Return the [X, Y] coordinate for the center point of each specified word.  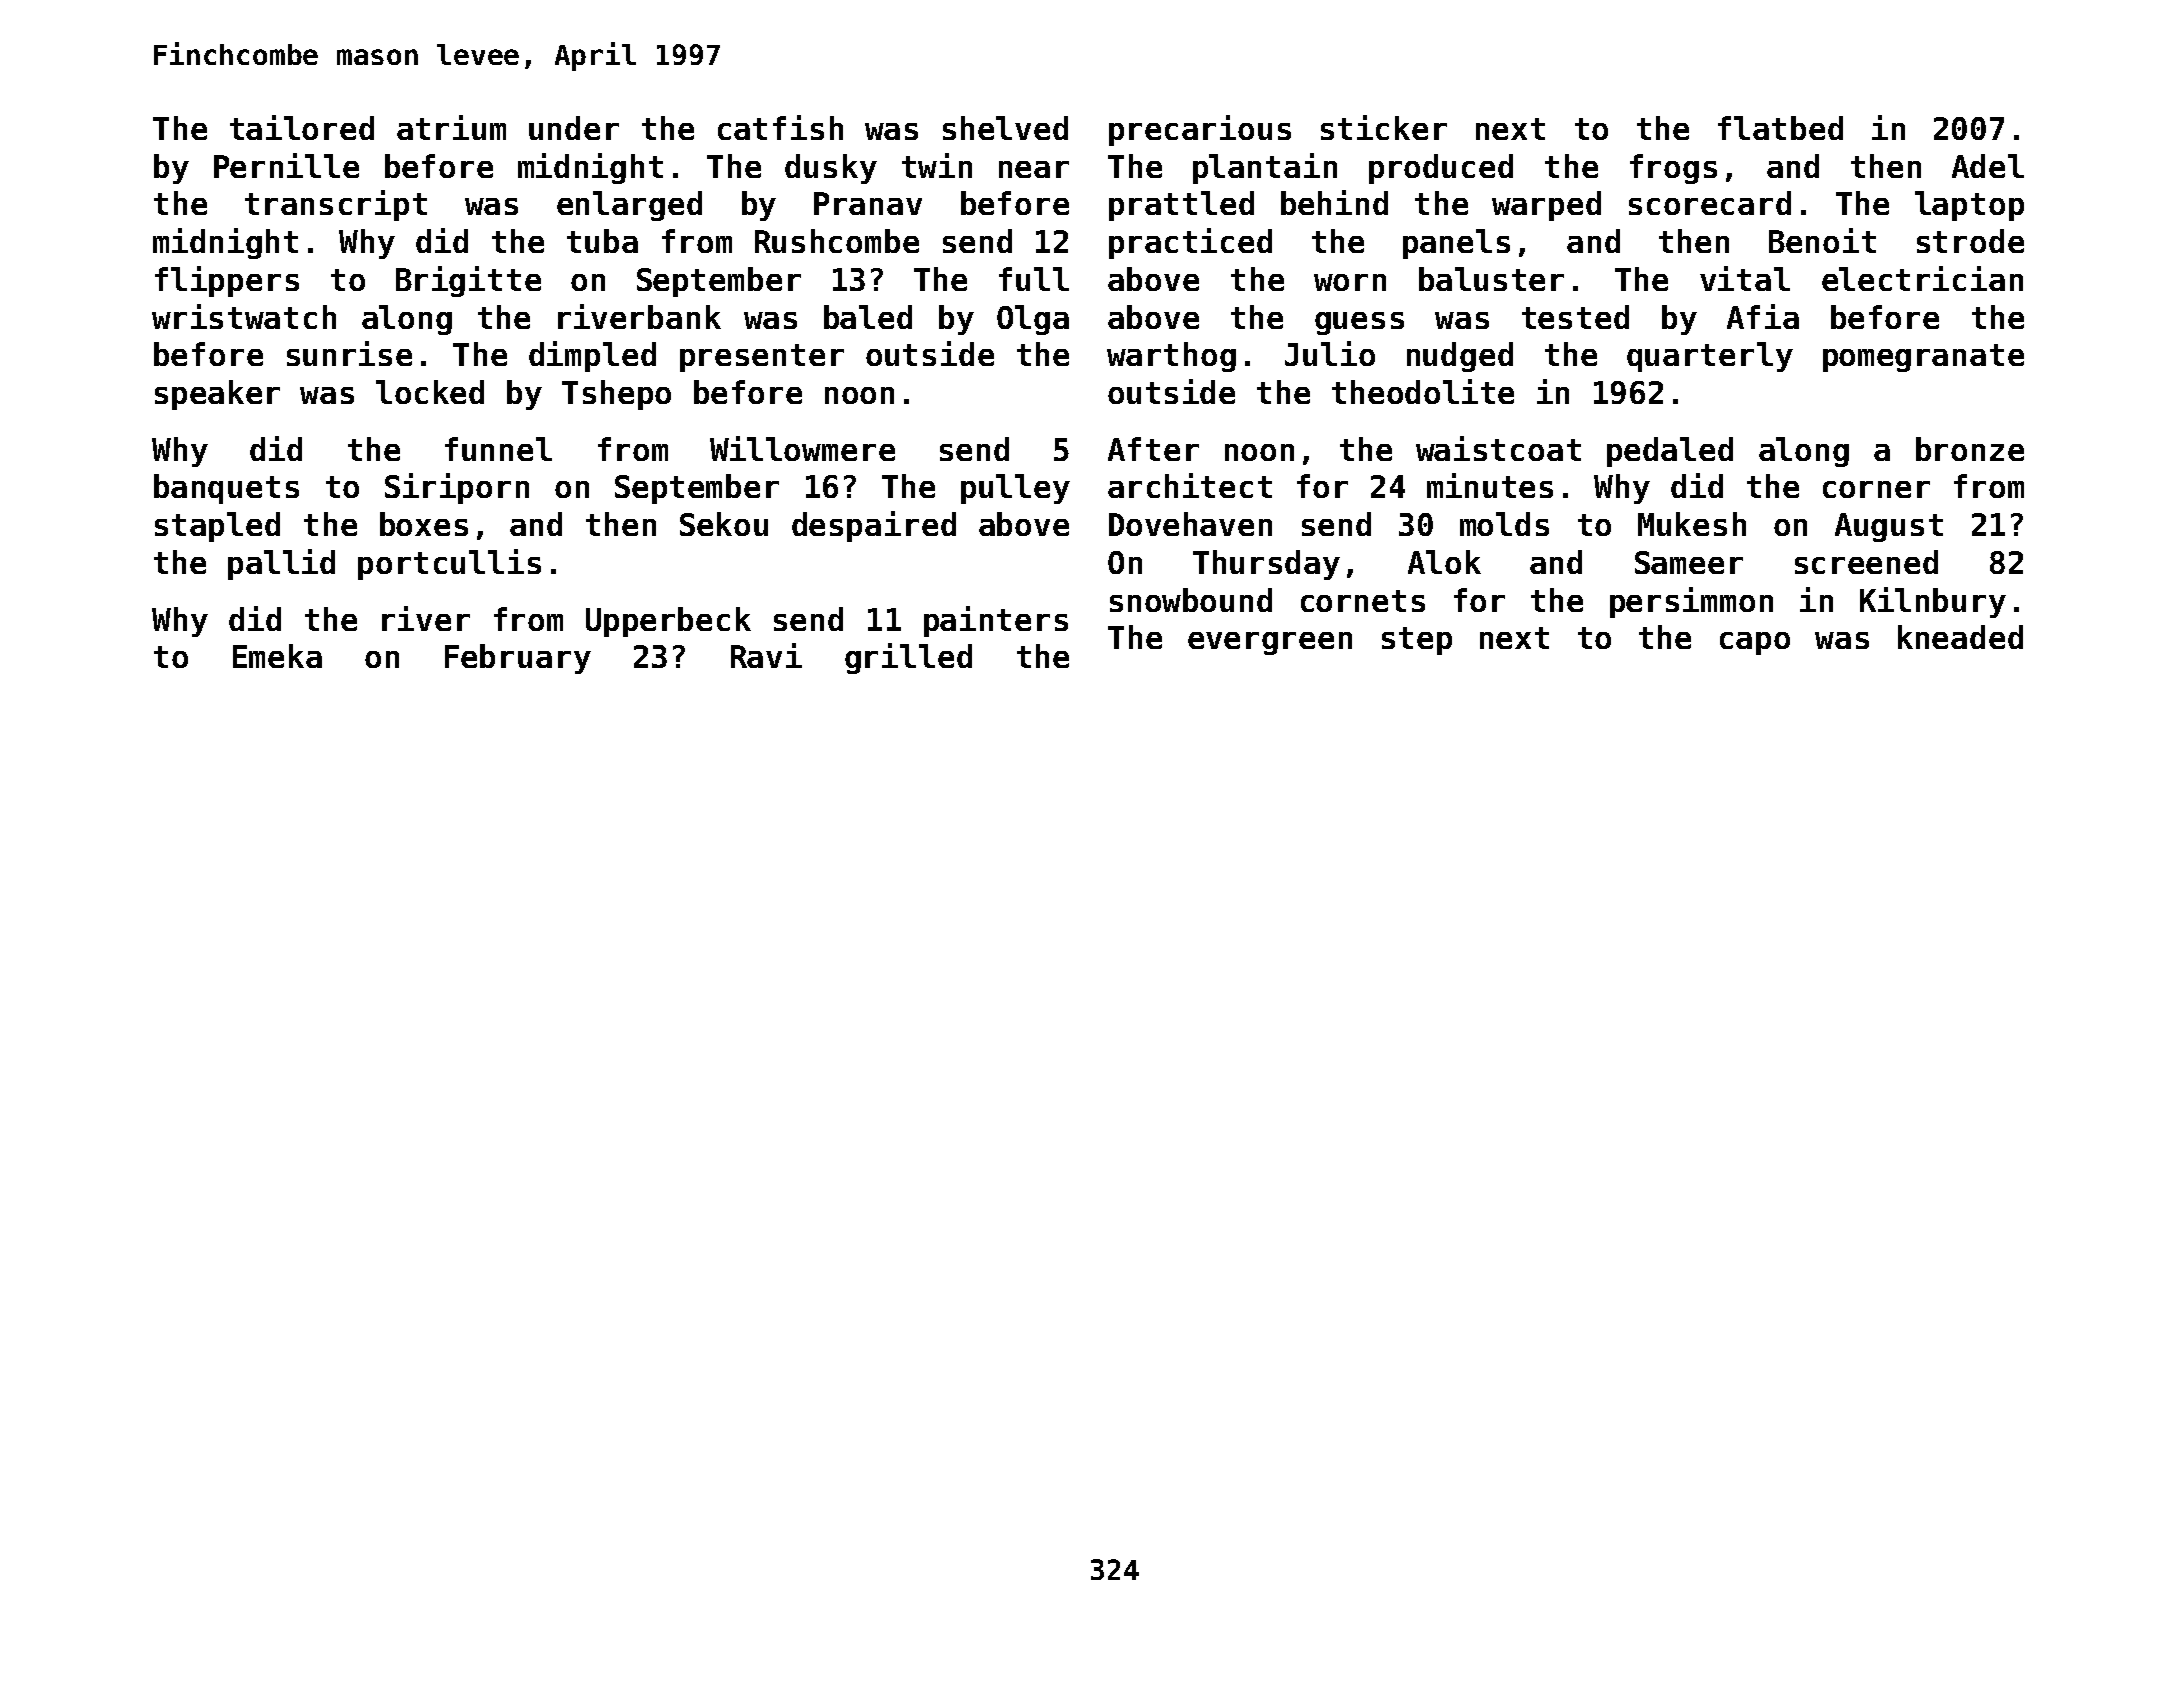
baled [868, 317]
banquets [226, 489]
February [518, 659]
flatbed [1780, 128]
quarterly [1710, 357]
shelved [1005, 128]
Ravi [766, 655]
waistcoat [1498, 448]
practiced [1190, 243]
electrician [1922, 278]
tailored [302, 127]
